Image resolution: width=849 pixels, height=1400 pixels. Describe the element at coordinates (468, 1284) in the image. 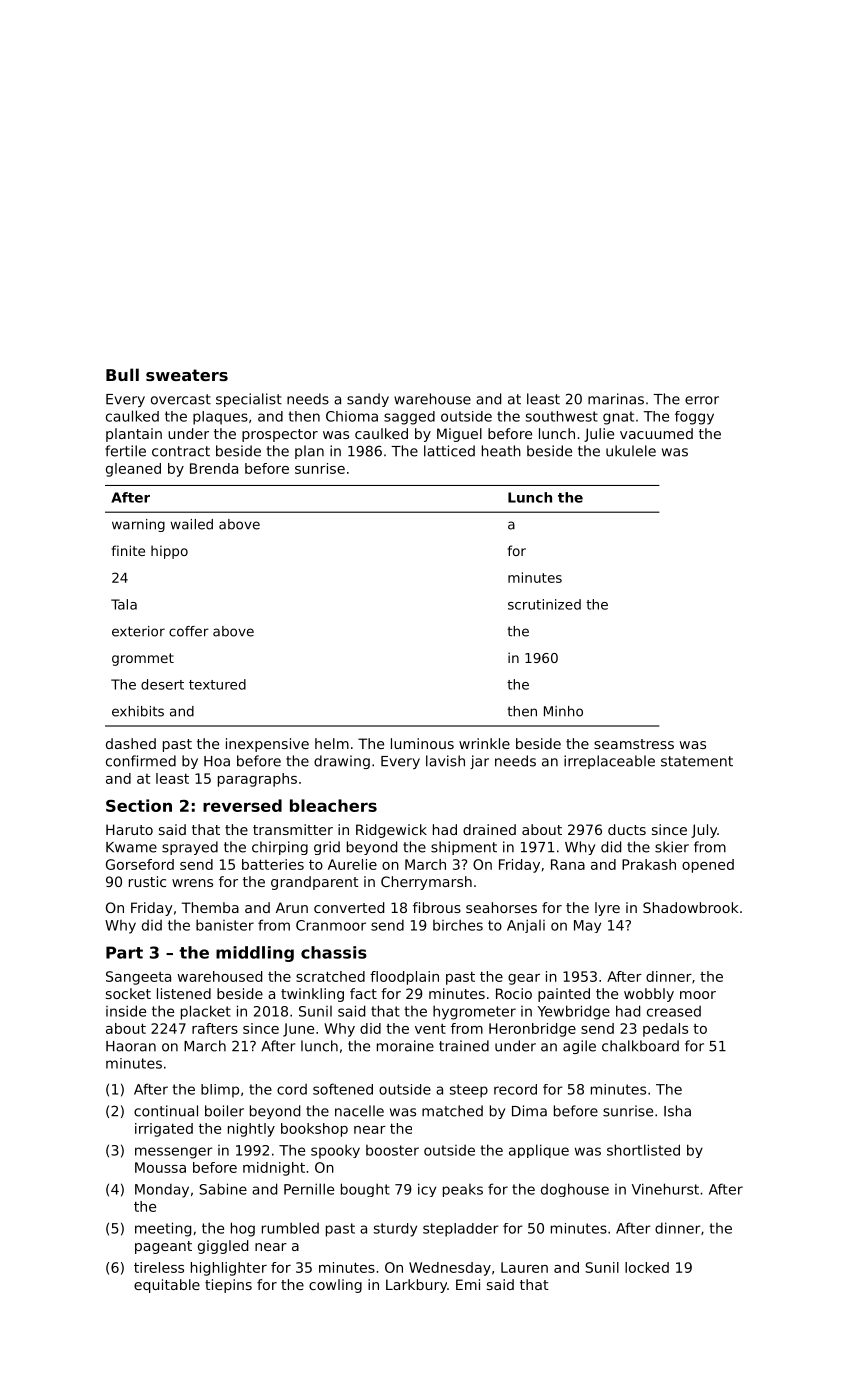

I see `Emi` at that location.
